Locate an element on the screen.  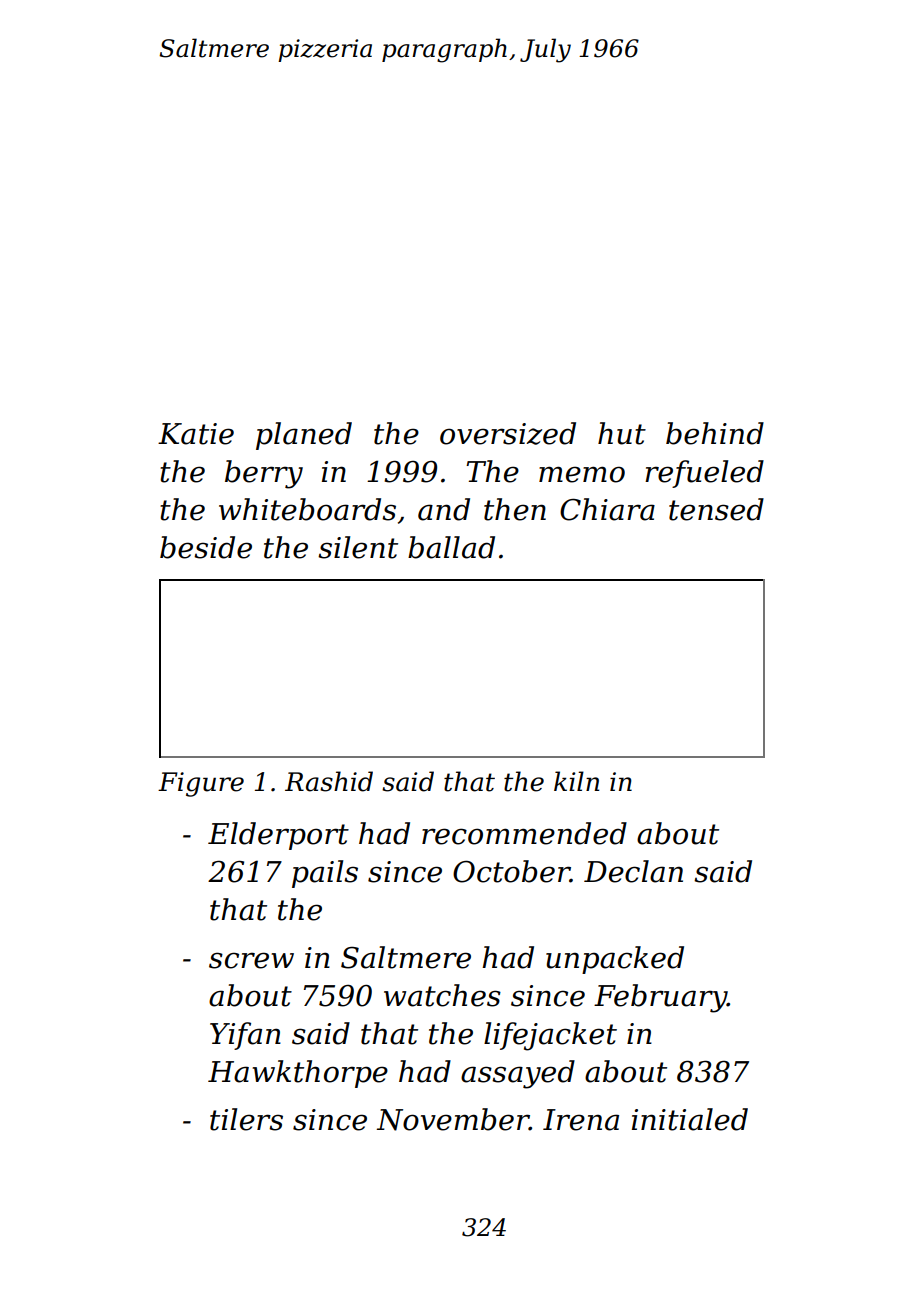
kiln is located at coordinates (576, 781).
